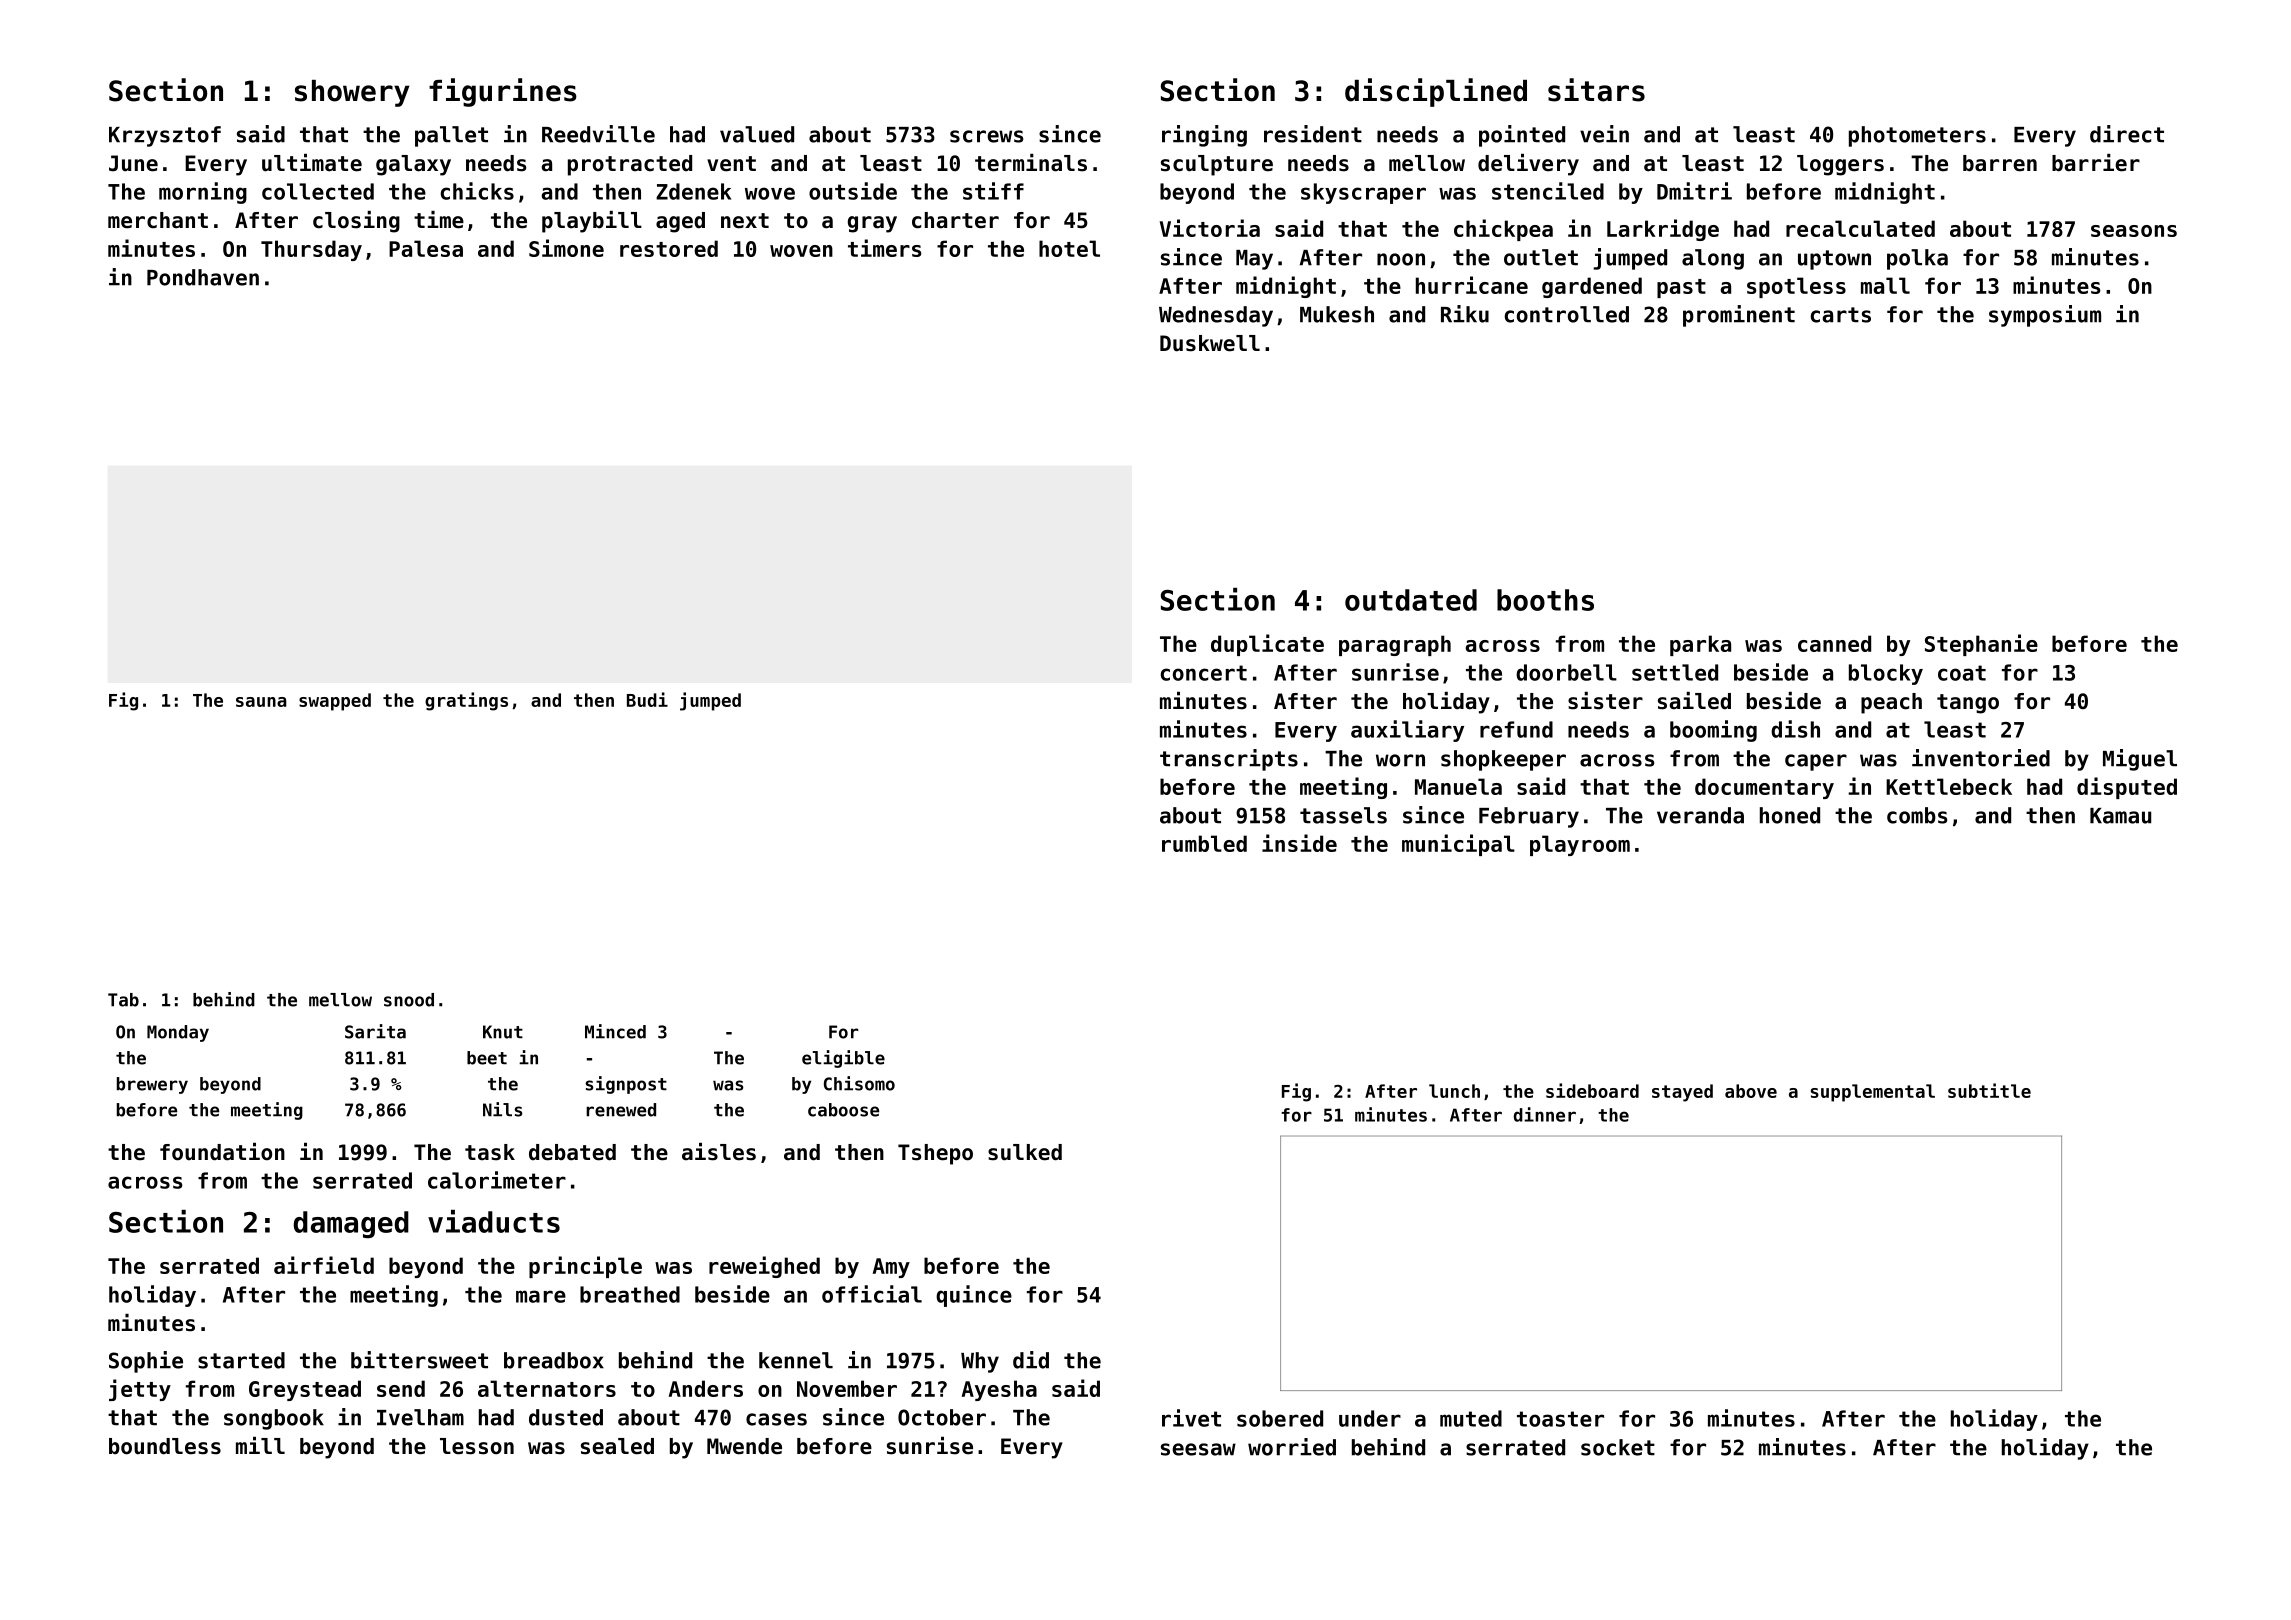 The height and width of the screenshot is (1620, 2291). What do you see at coordinates (123, 1000) in the screenshot?
I see `Tab` at bounding box center [123, 1000].
